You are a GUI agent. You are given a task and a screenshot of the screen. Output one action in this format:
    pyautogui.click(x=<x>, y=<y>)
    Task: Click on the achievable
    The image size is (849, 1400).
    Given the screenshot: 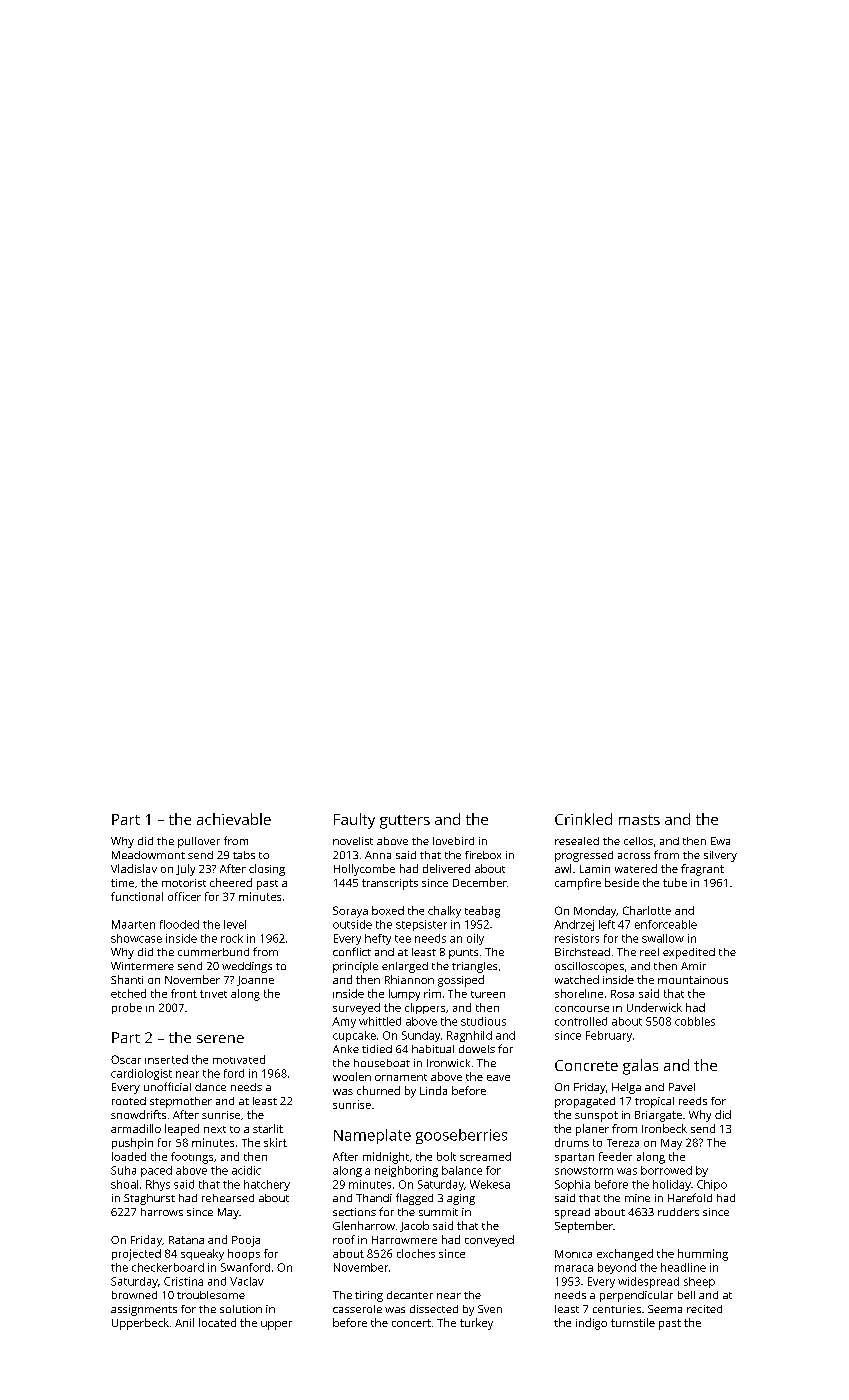 What is the action you would take?
    pyautogui.click(x=234, y=819)
